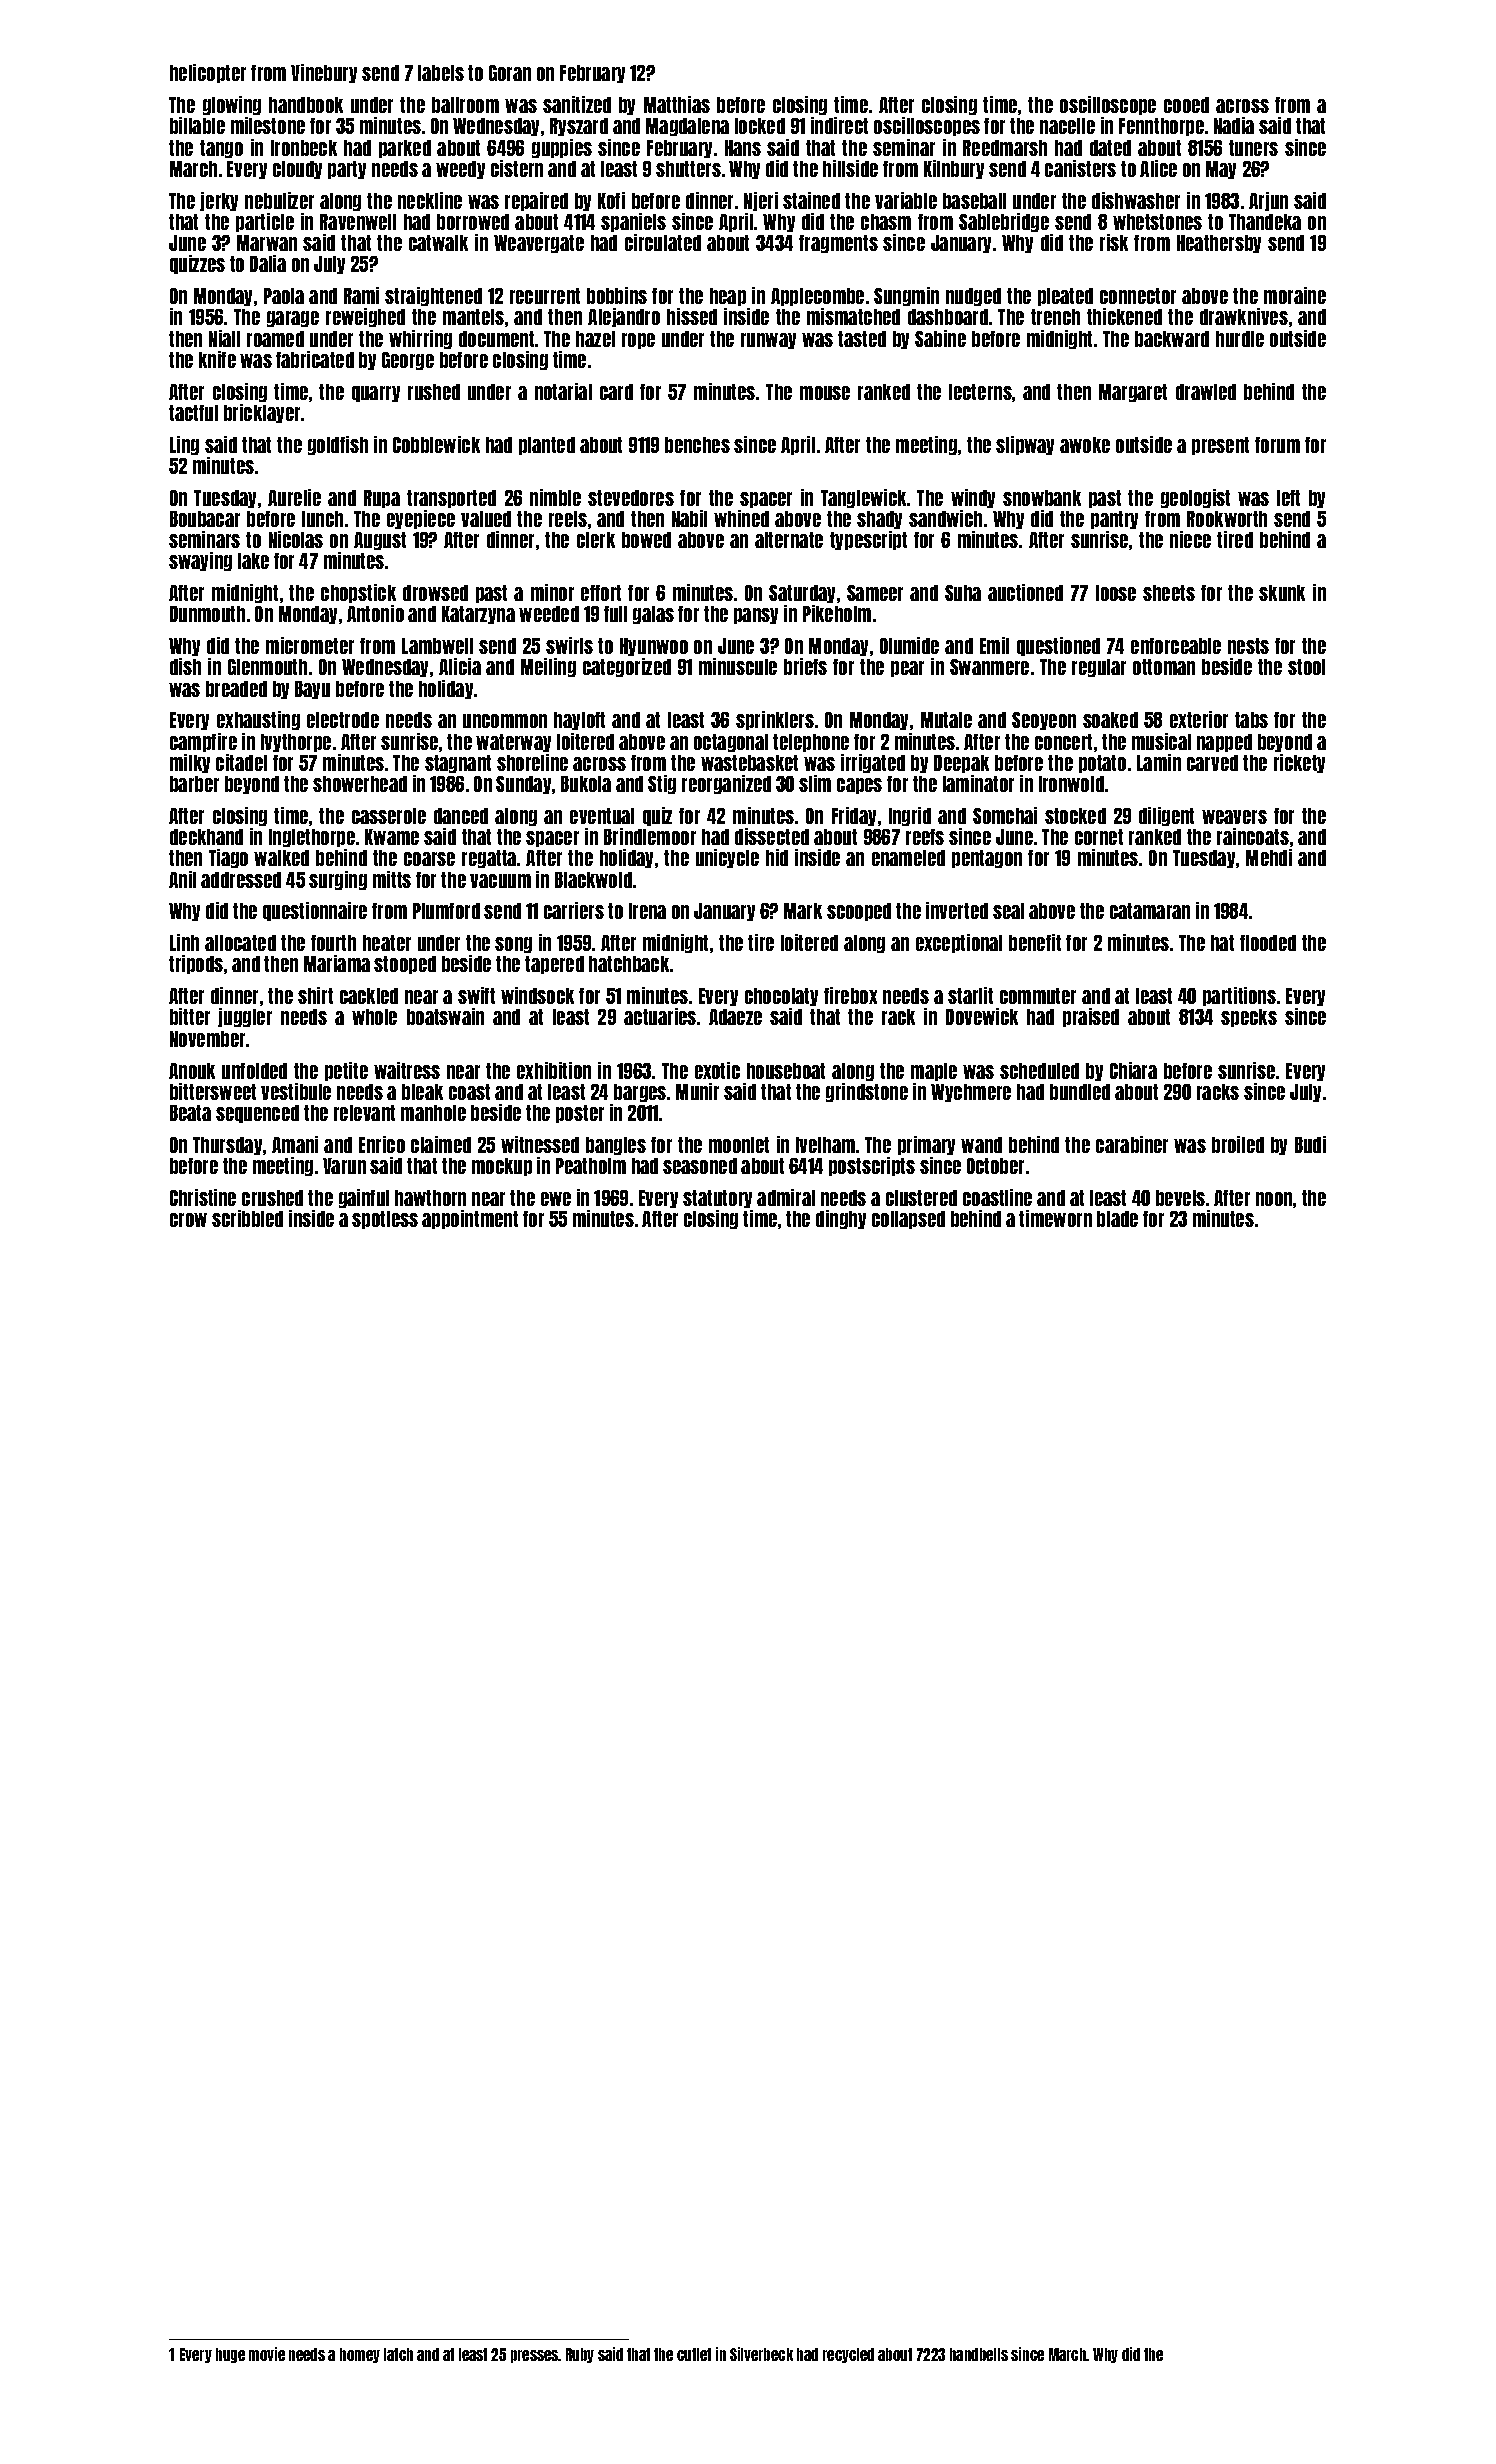  I want to click on Linh, so click(184, 942).
